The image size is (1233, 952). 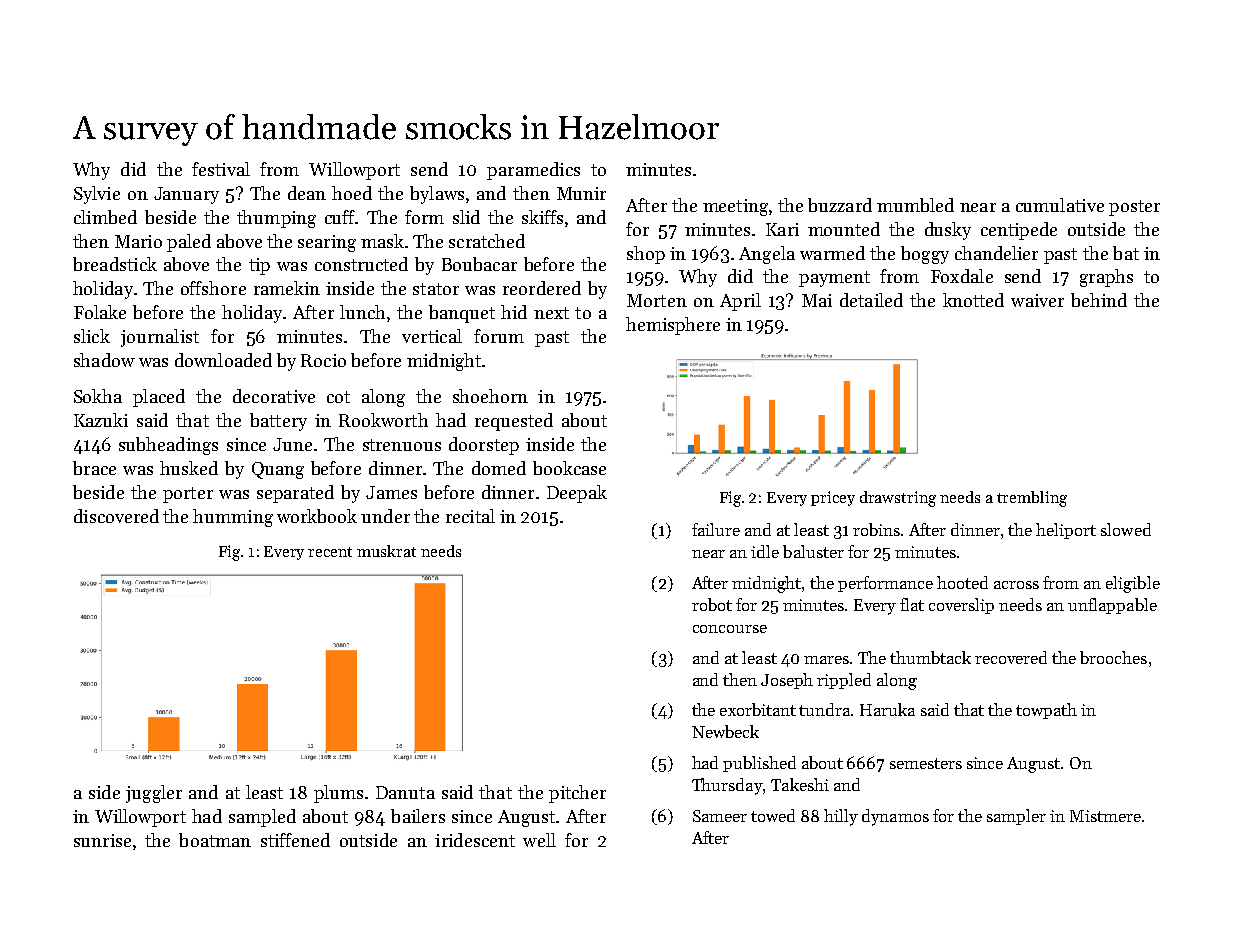 What do you see at coordinates (533, 171) in the image?
I see `paramedics` at bounding box center [533, 171].
